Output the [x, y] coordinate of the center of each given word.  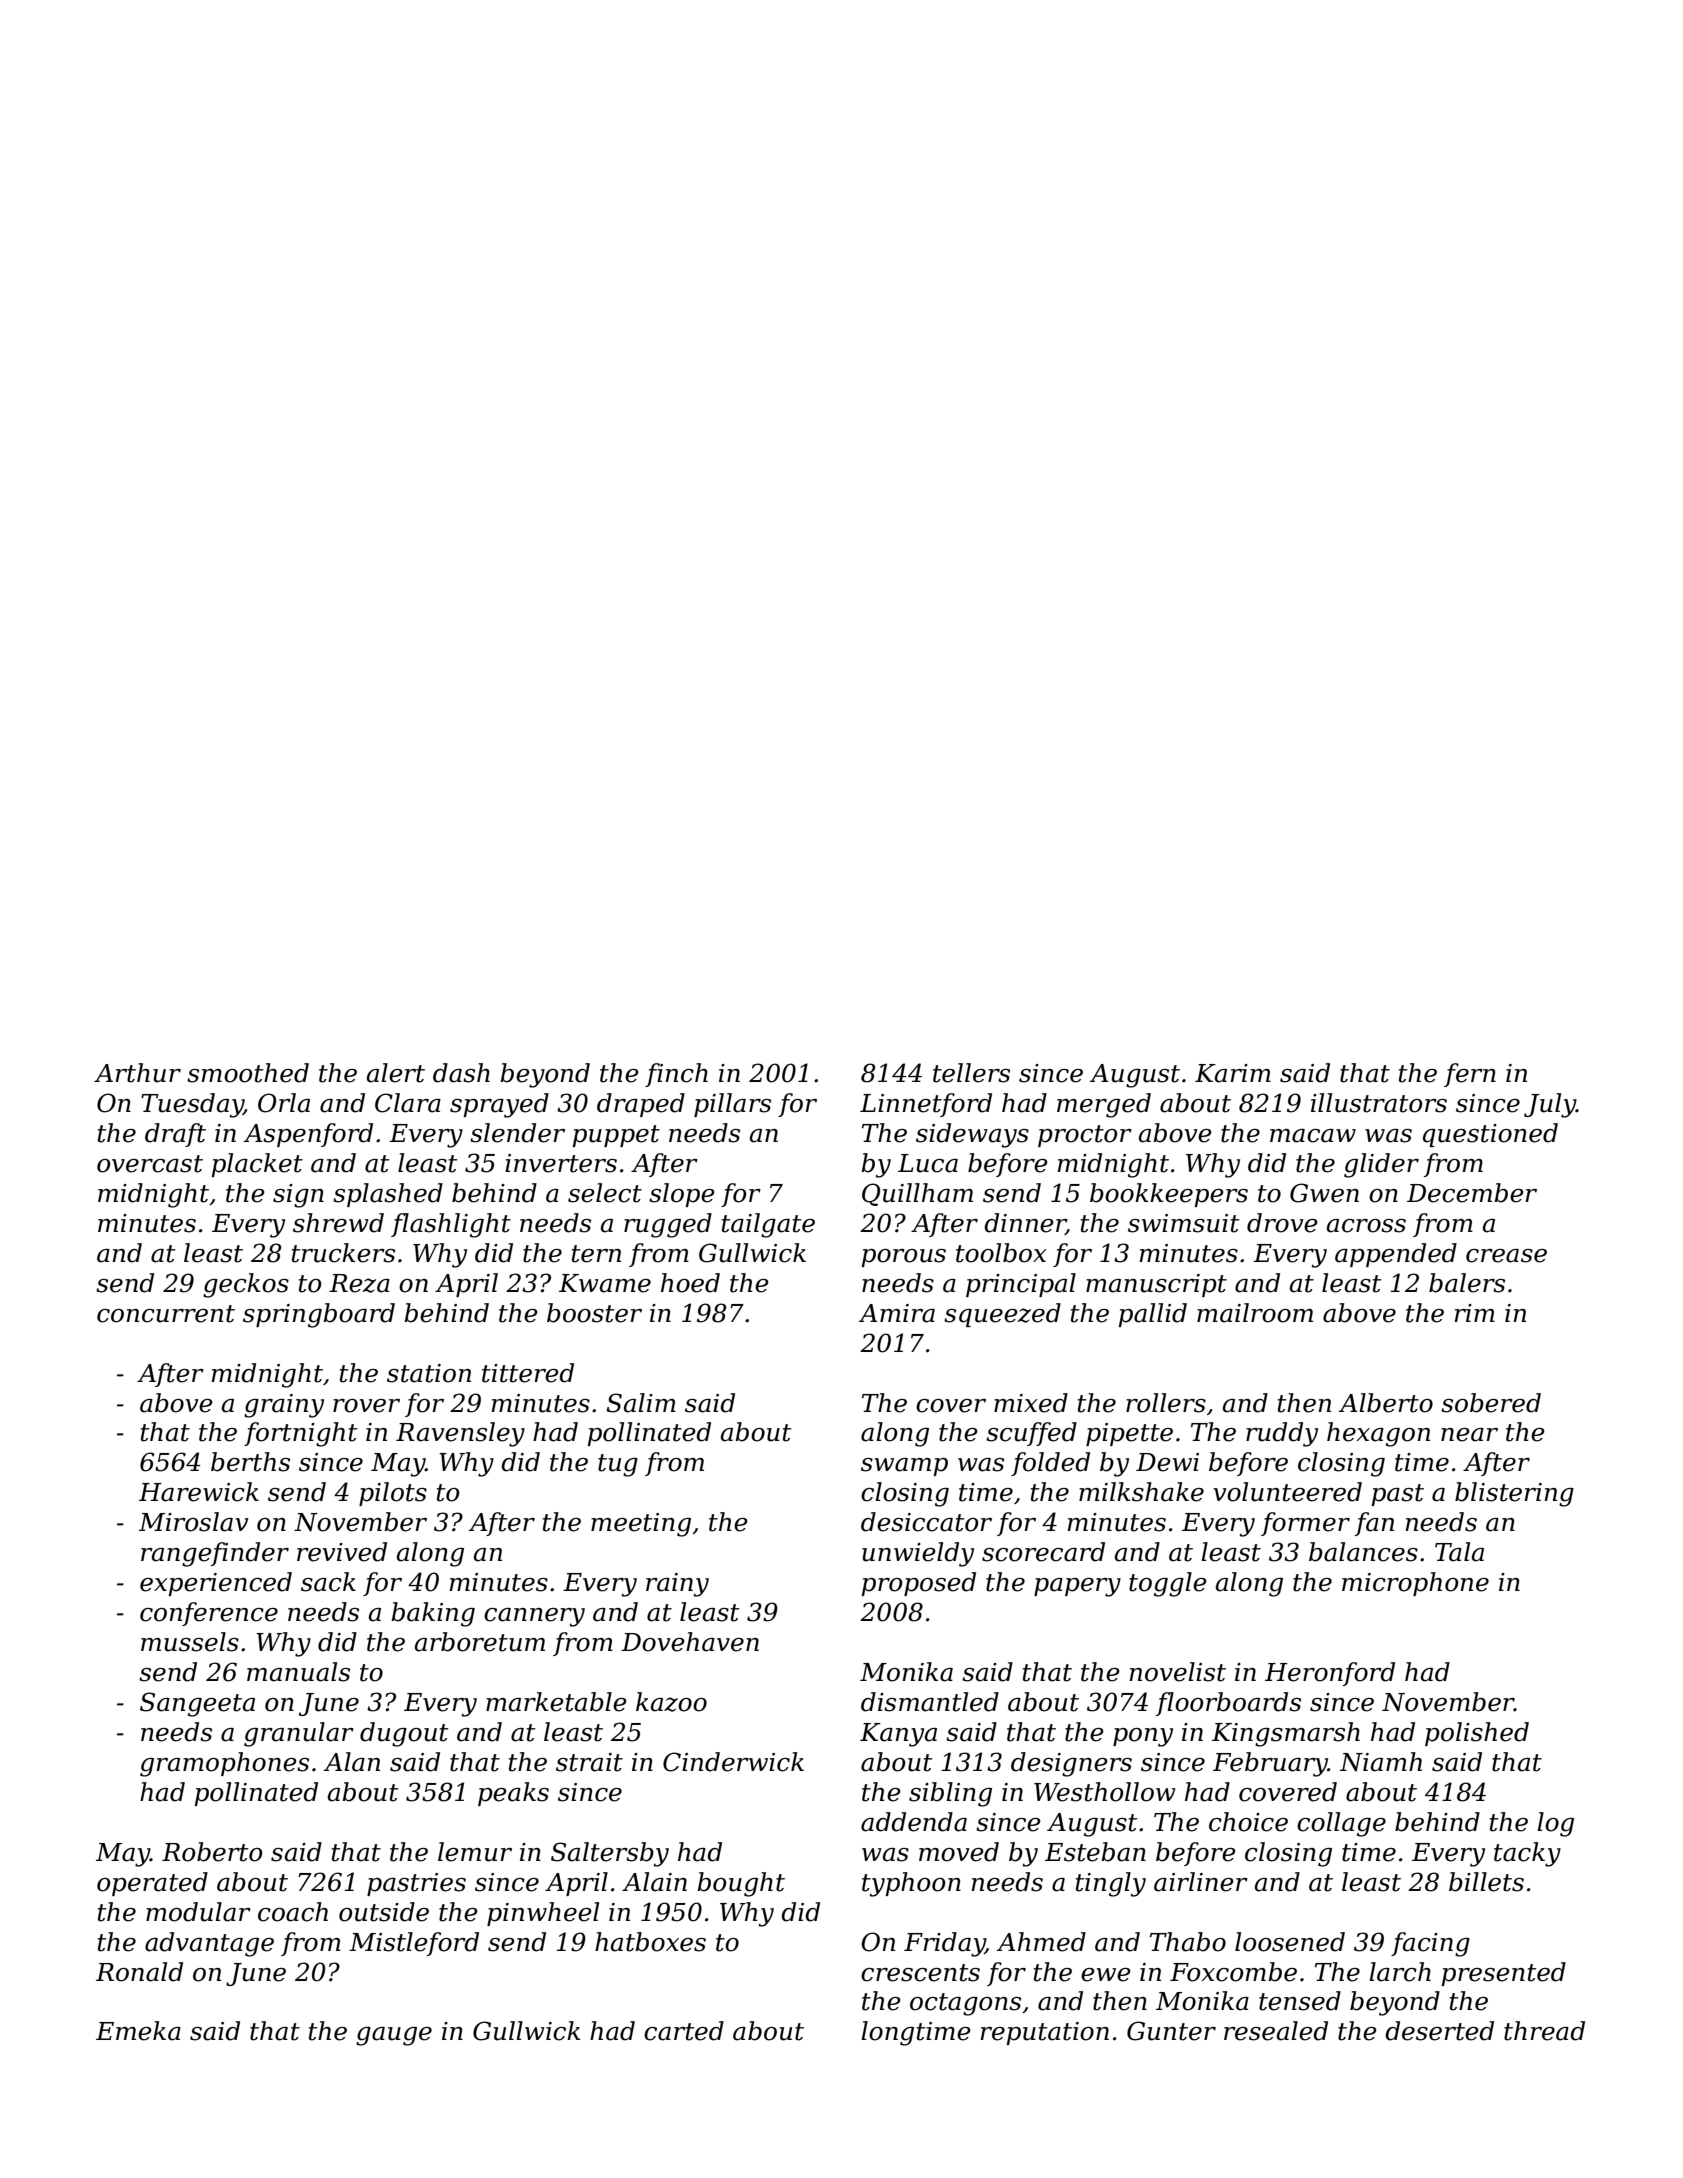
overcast [150, 1164]
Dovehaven [690, 1642]
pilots [393, 1494]
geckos [246, 1285]
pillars [732, 1105]
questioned [1490, 1135]
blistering [1514, 1494]
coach [293, 1912]
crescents [920, 1973]
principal [1021, 1285]
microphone [1415, 1584]
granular [299, 1734]
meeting [641, 1525]
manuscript [1156, 1285]
